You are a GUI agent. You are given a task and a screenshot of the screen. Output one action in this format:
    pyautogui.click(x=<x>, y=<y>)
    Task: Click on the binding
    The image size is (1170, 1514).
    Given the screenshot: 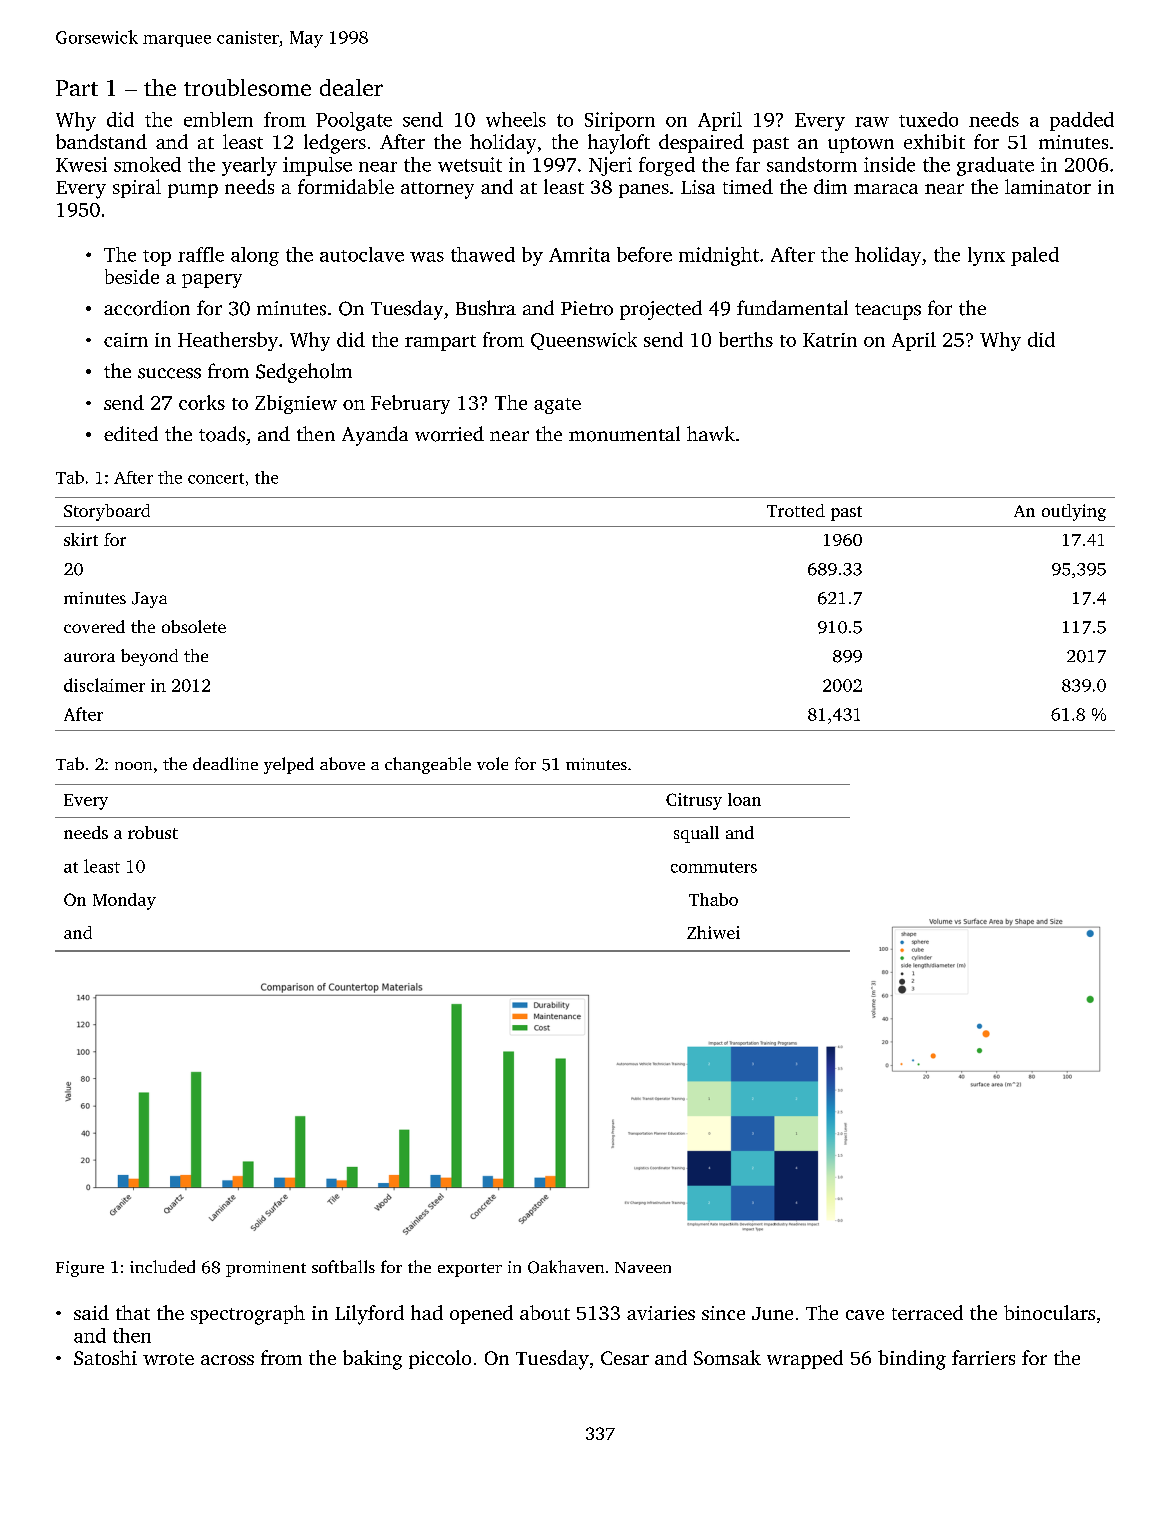 What is the action you would take?
    pyautogui.click(x=912, y=1360)
